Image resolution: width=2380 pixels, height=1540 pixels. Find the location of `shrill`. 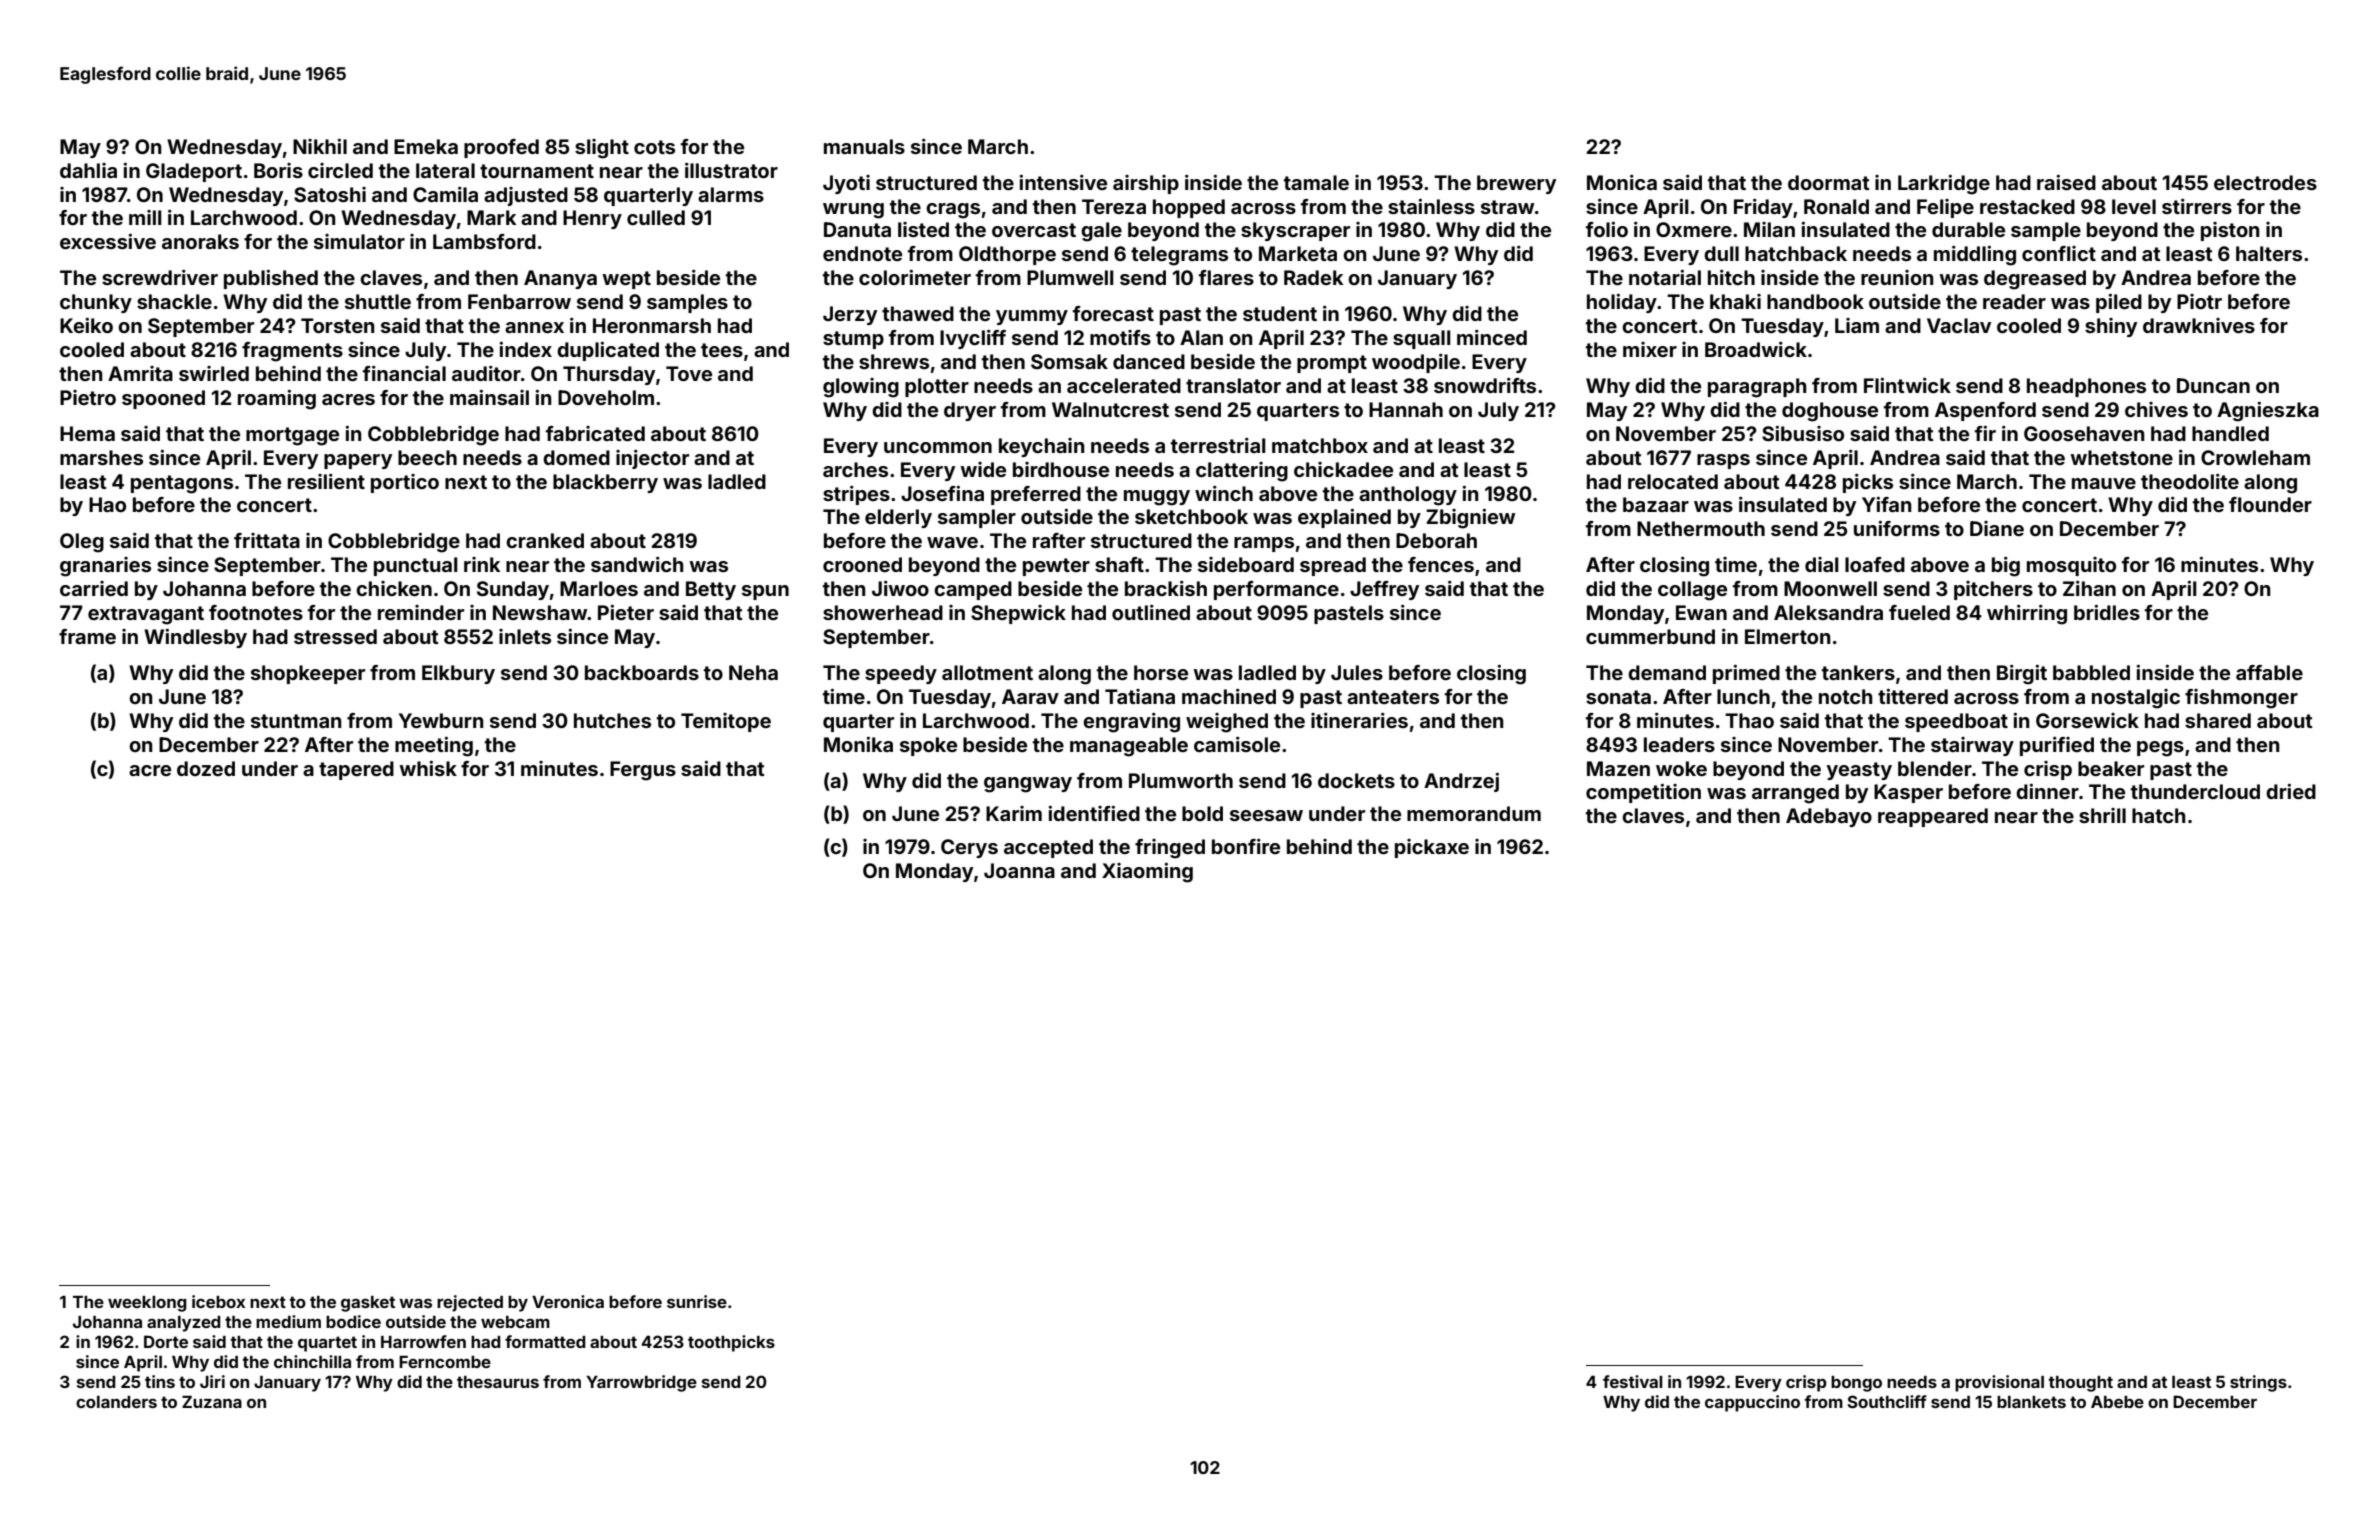

shrill is located at coordinates (2102, 815).
